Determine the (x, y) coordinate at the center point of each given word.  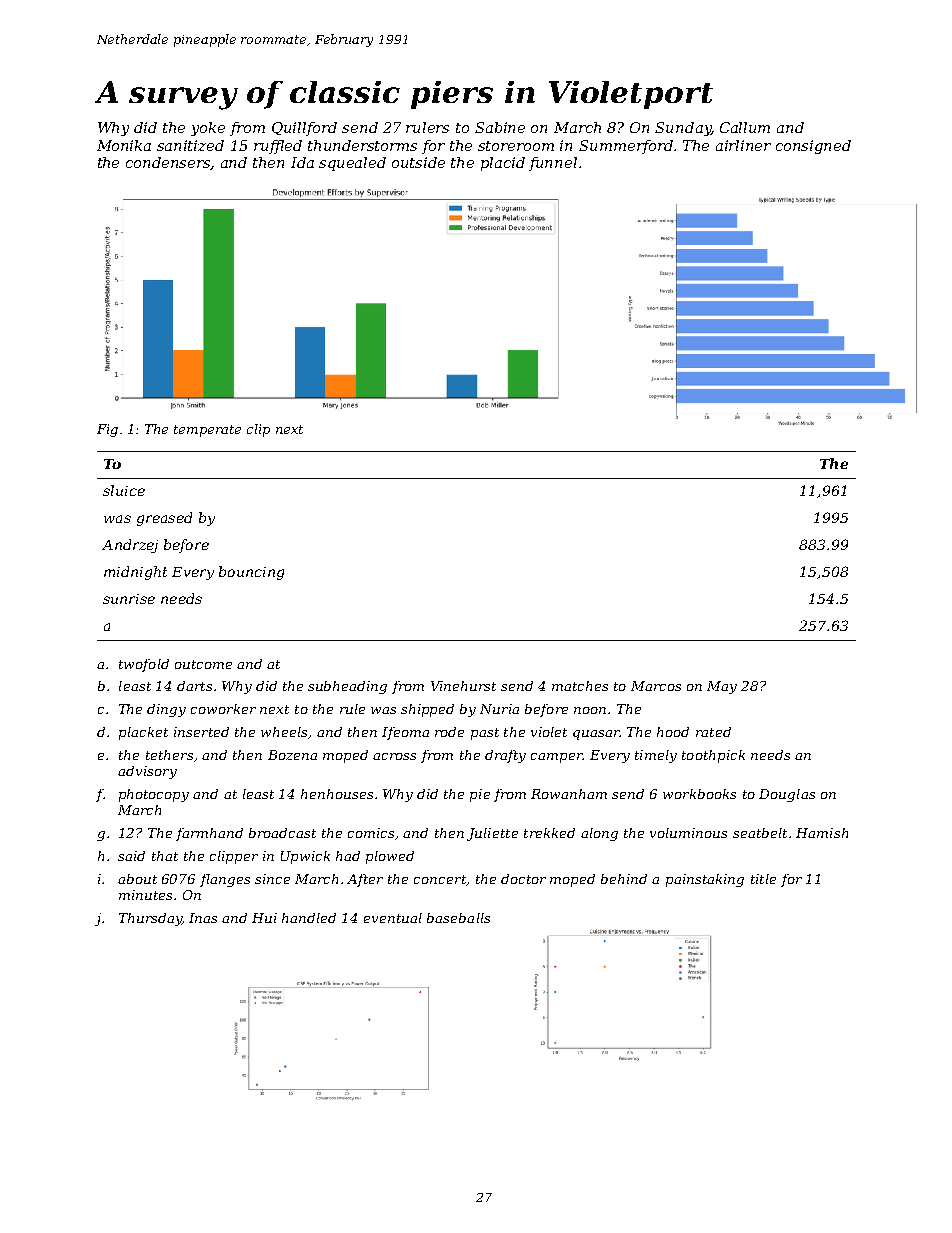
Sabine (500, 127)
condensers (168, 163)
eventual (393, 918)
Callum (745, 127)
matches (580, 686)
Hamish (822, 833)
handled (309, 918)
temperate (207, 431)
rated (713, 732)
